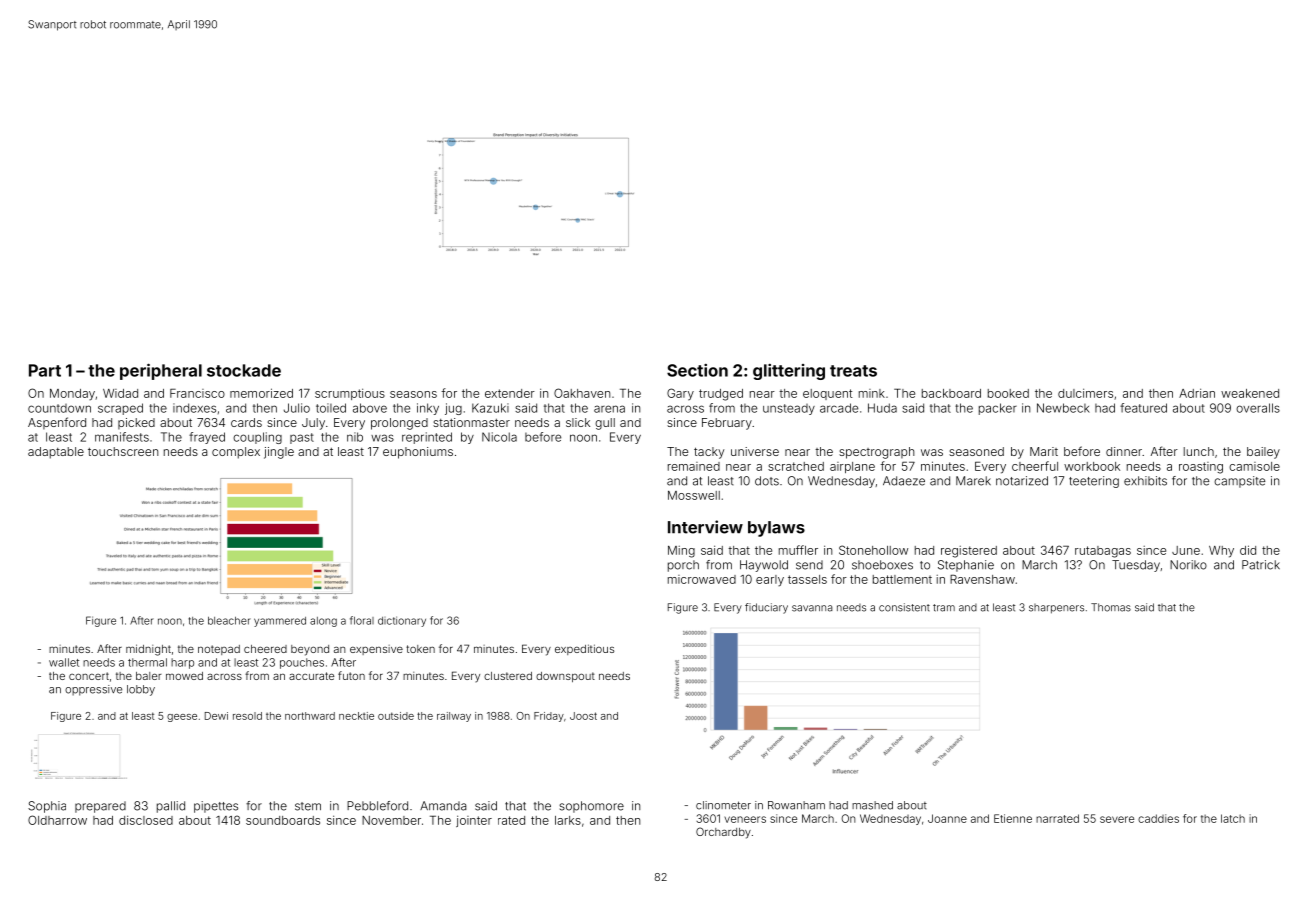 The height and width of the page is (924, 1308). Describe the element at coordinates (283, 820) in the page. I see `soundboards` at that location.
